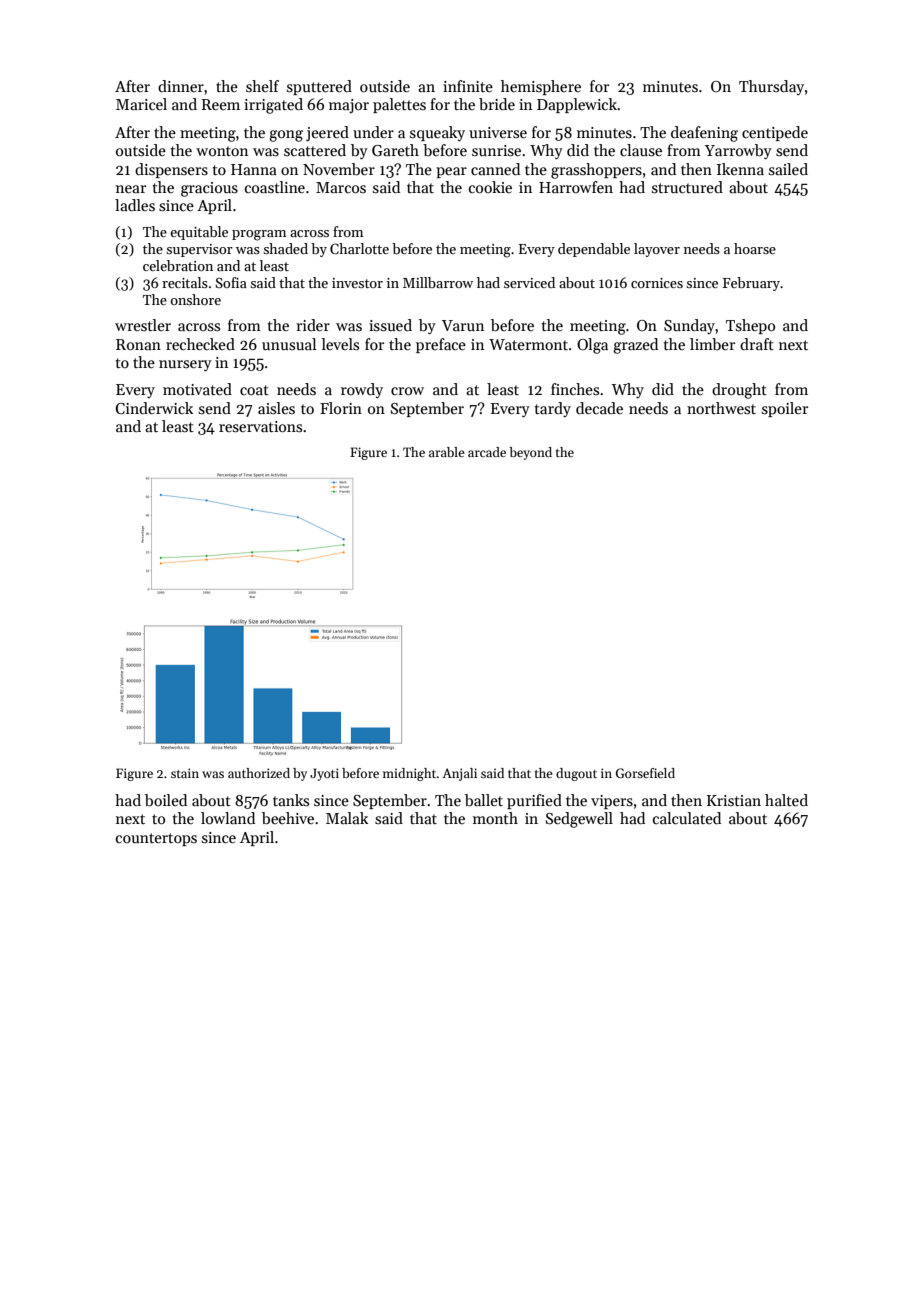 This page has width=924, height=1308. What do you see at coordinates (181, 86) in the page?
I see `dinner` at bounding box center [181, 86].
